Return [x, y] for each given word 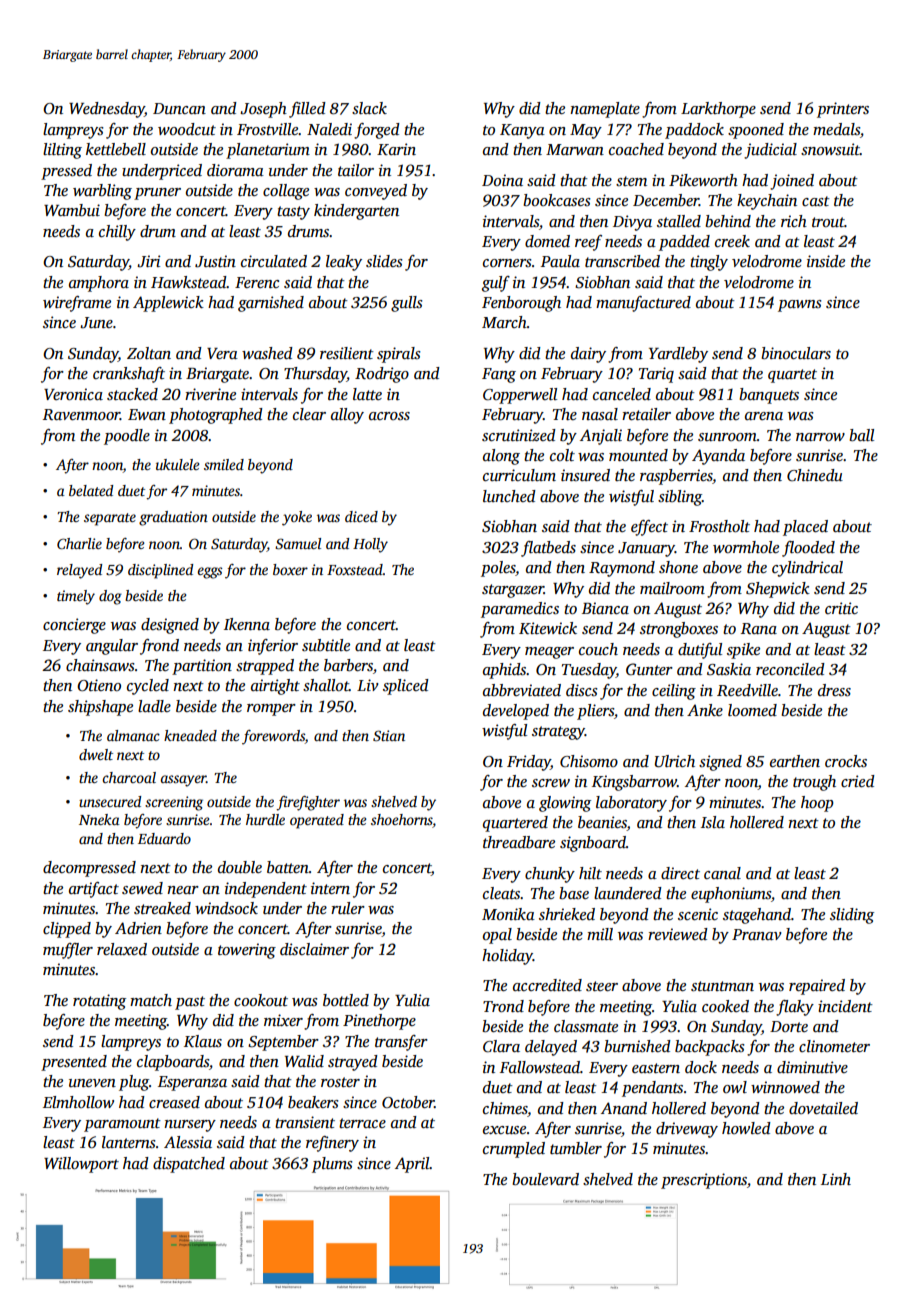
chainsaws [100, 665]
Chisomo [589, 761]
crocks [846, 761]
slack [369, 108]
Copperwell [520, 396]
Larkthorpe [718, 110]
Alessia [188, 1142]
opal [497, 936]
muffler [68, 951]
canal [722, 873]
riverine [210, 394]
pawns [800, 306]
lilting [62, 151]
